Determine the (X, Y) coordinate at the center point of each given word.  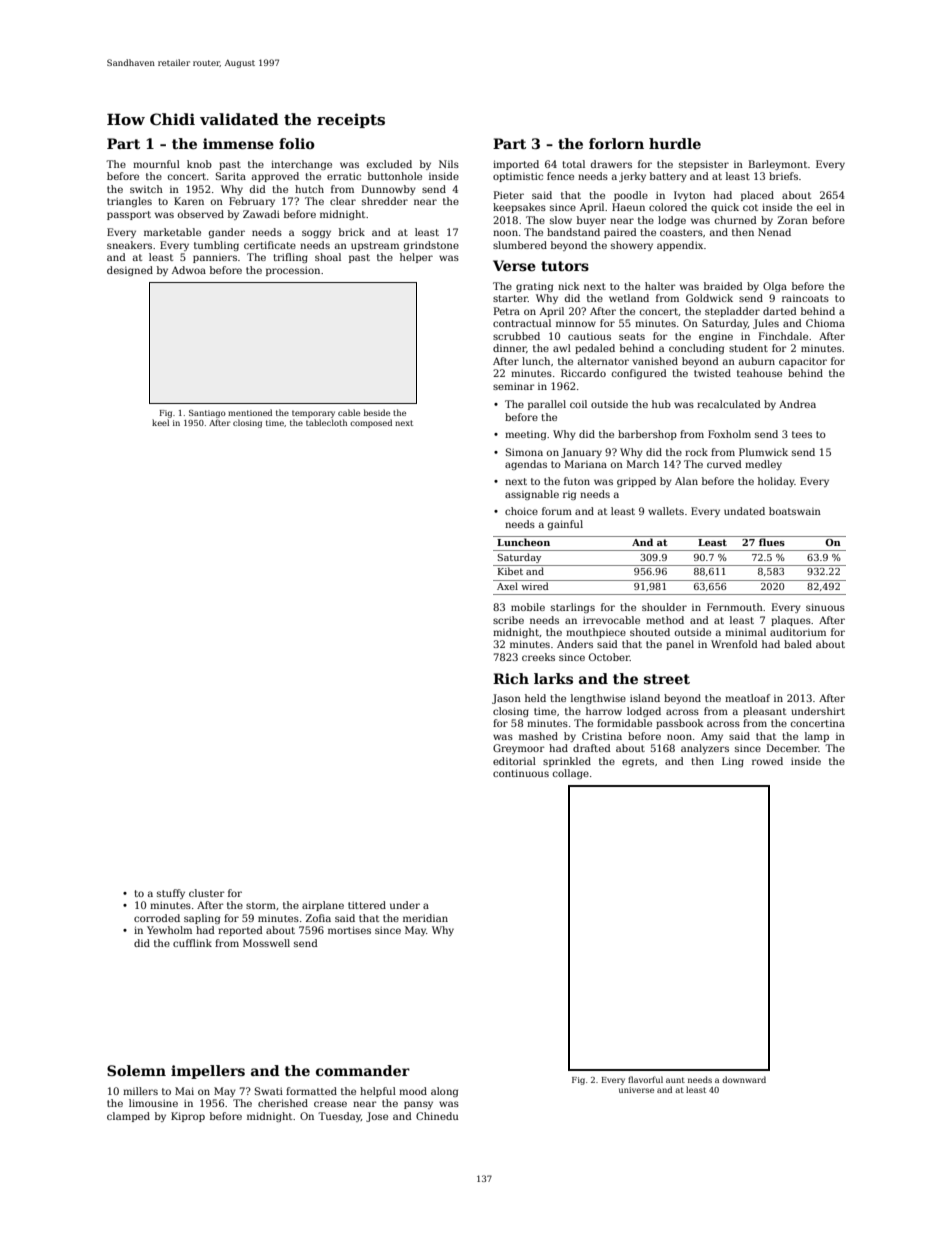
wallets (666, 511)
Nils (449, 164)
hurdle (675, 143)
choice (521, 511)
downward (744, 1079)
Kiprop (188, 1117)
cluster (207, 893)
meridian (425, 918)
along (444, 1092)
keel (160, 422)
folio (297, 143)
